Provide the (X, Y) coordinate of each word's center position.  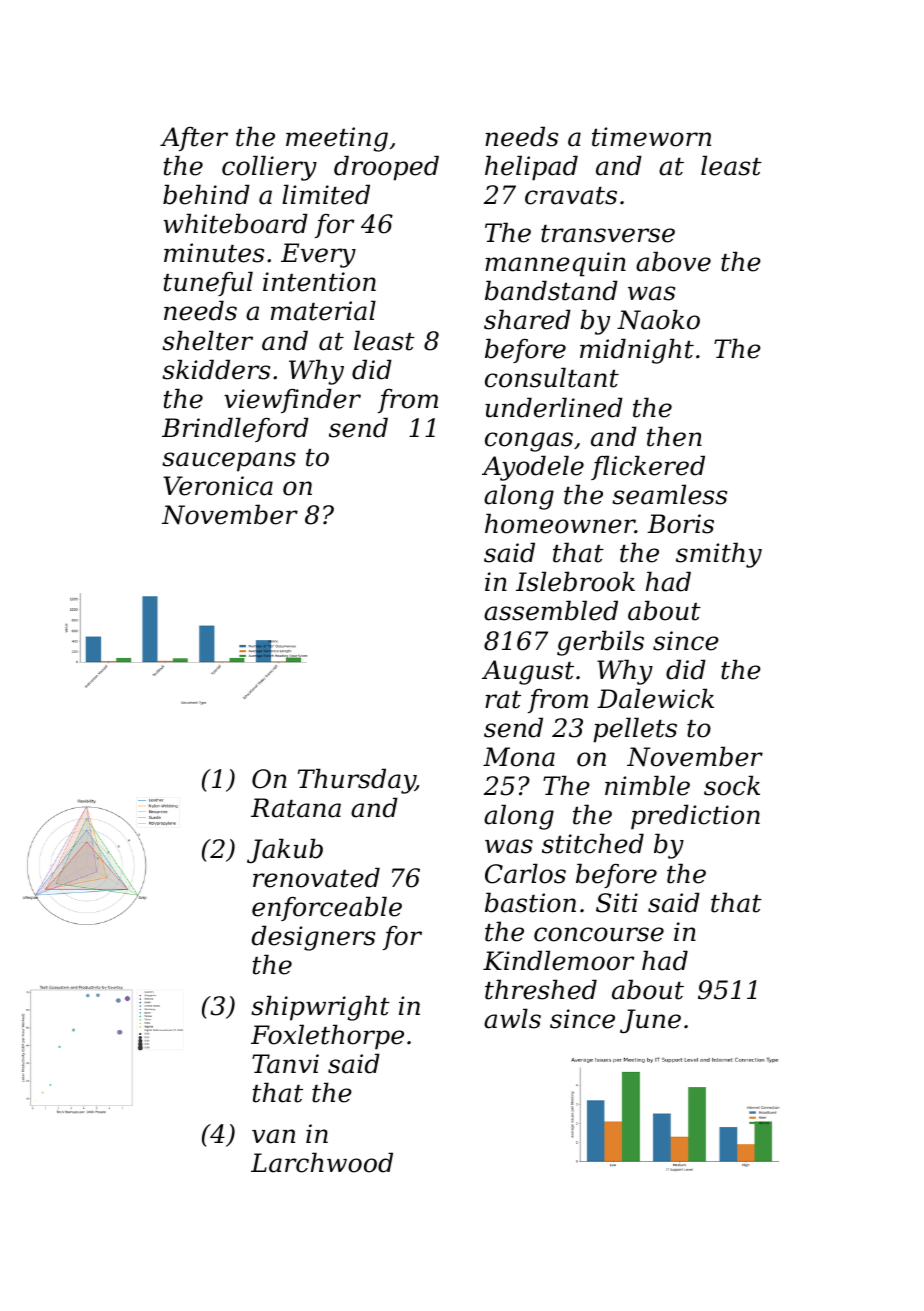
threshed (541, 989)
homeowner (560, 523)
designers (313, 938)
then (674, 436)
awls (512, 1018)
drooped (386, 168)
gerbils (600, 643)
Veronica (218, 486)
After (194, 139)
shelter (207, 340)
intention (319, 282)
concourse (599, 934)
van (273, 1136)
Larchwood (322, 1162)
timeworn (651, 137)
